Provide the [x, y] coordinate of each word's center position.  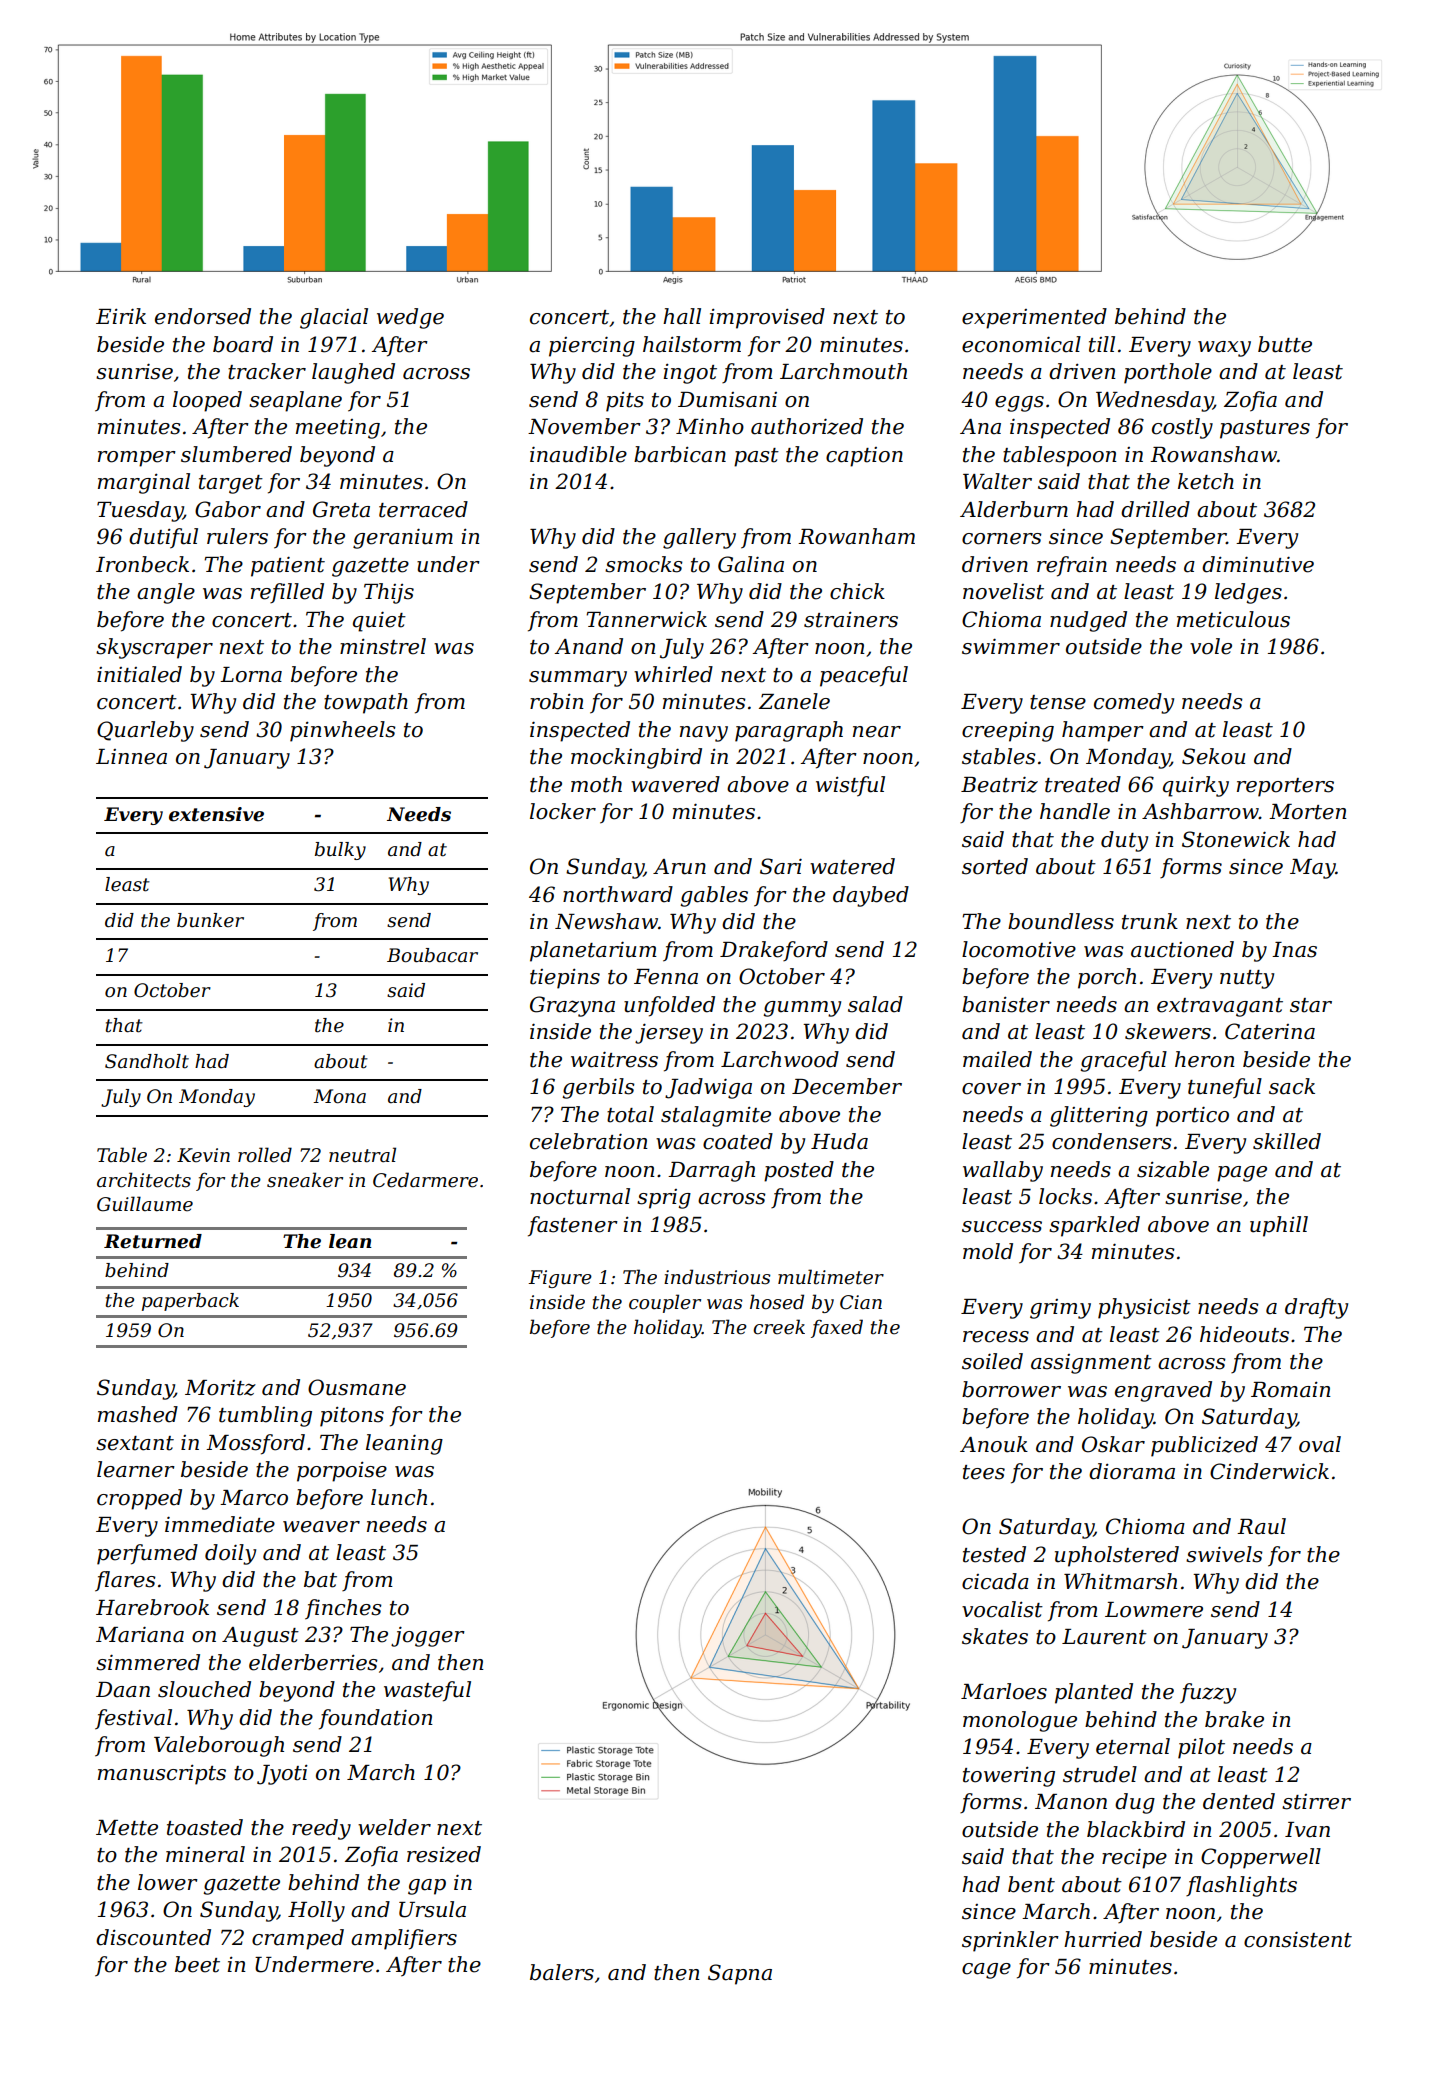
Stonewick [1236, 839]
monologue [1020, 1721]
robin [557, 701]
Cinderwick [1269, 1471]
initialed [139, 674]
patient [288, 566]
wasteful [427, 1691]
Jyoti [282, 1775]
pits [625, 402]
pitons [352, 1417]
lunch [399, 1497]
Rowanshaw [1213, 454]
